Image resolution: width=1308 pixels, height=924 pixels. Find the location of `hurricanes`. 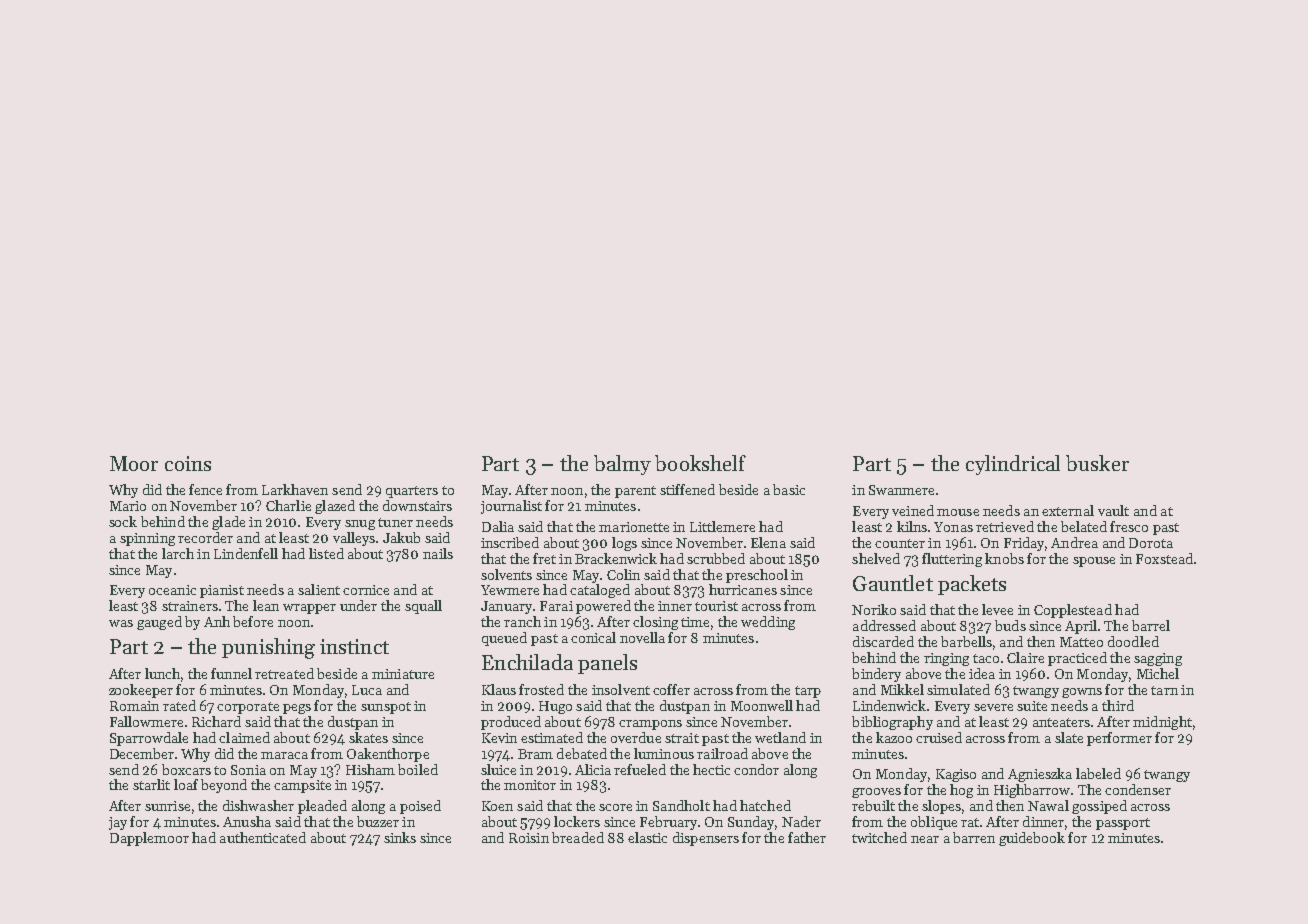

hurricanes is located at coordinates (743, 589).
